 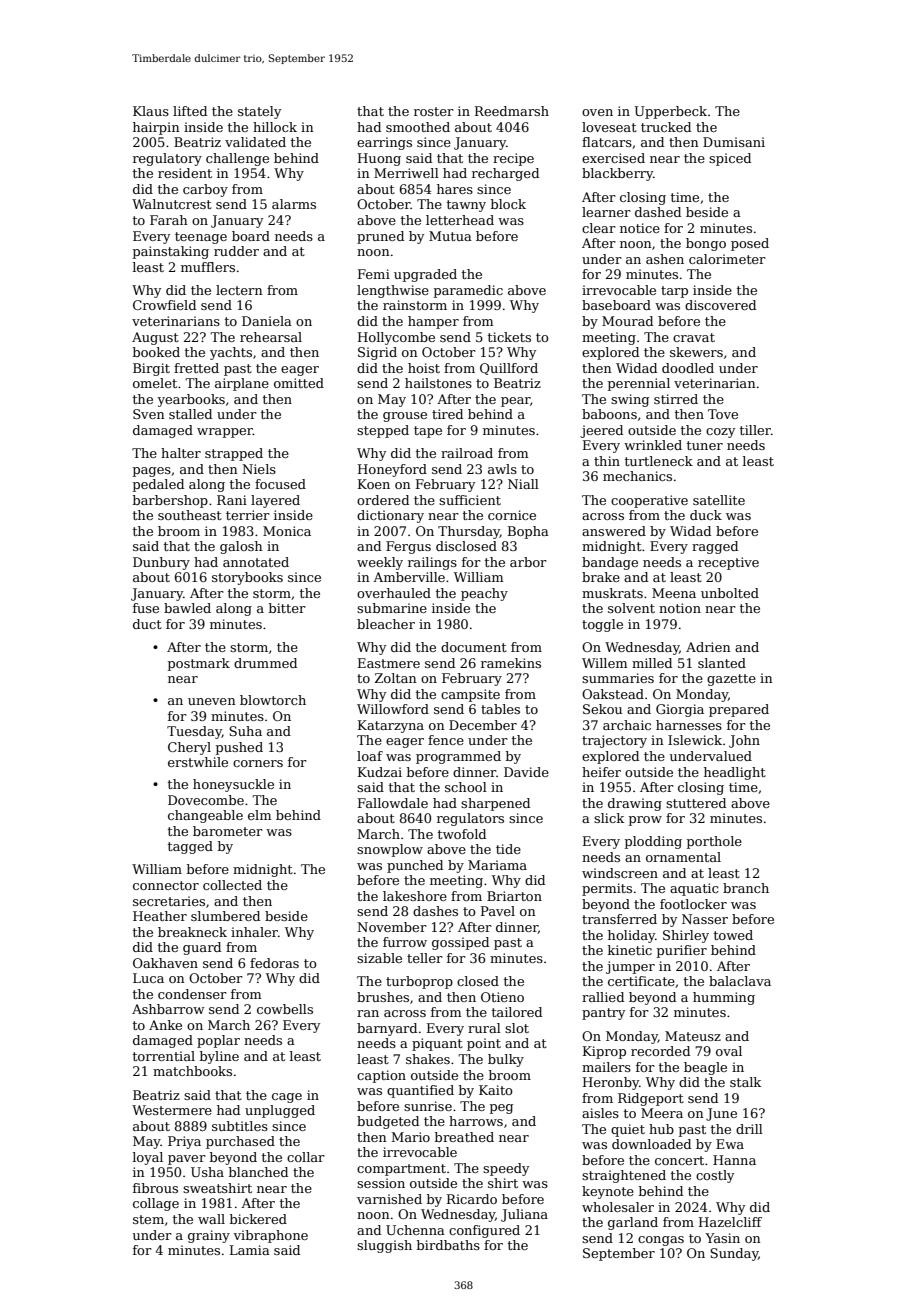 I want to click on alarms, so click(x=294, y=204).
